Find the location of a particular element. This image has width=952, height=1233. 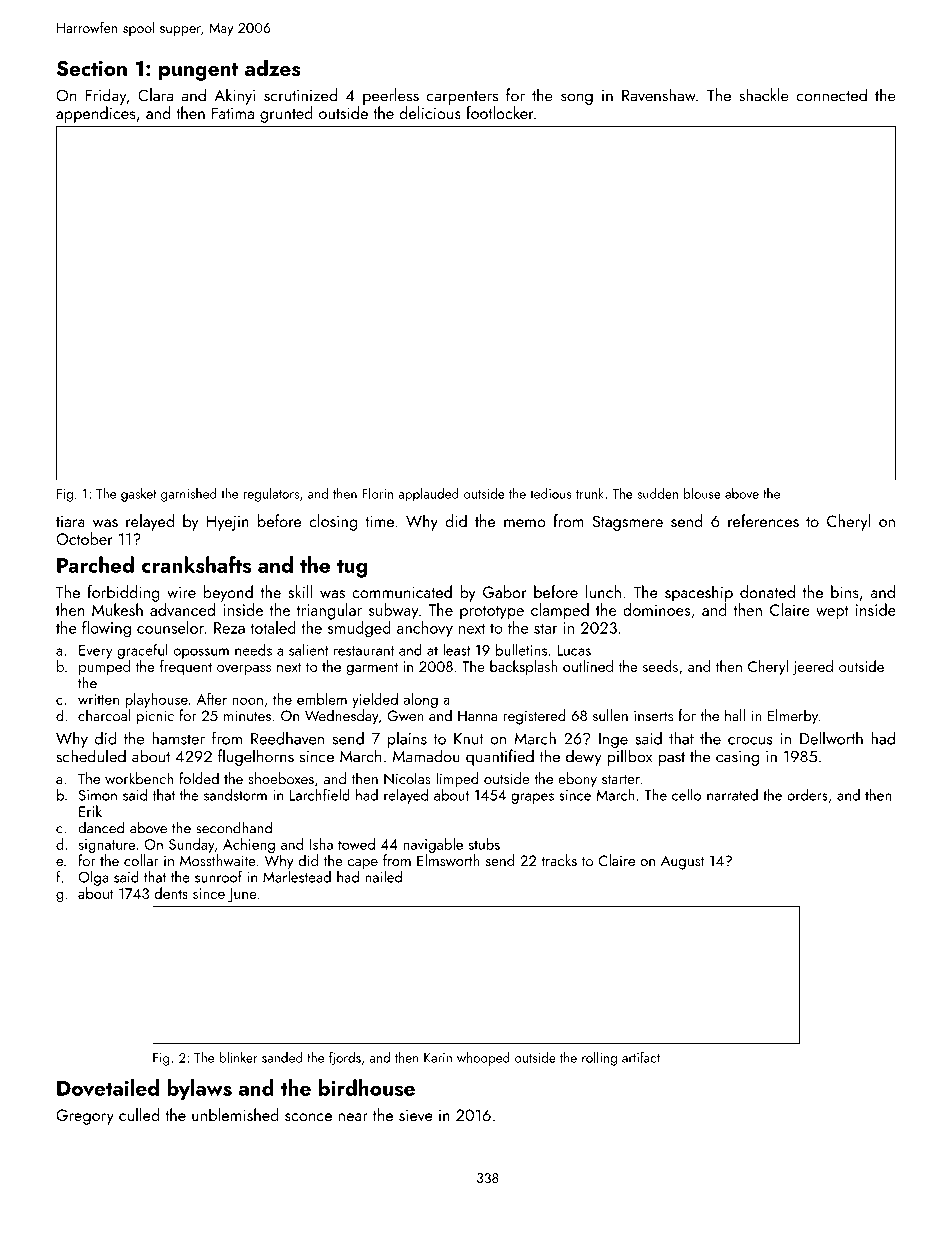

song is located at coordinates (577, 99).
